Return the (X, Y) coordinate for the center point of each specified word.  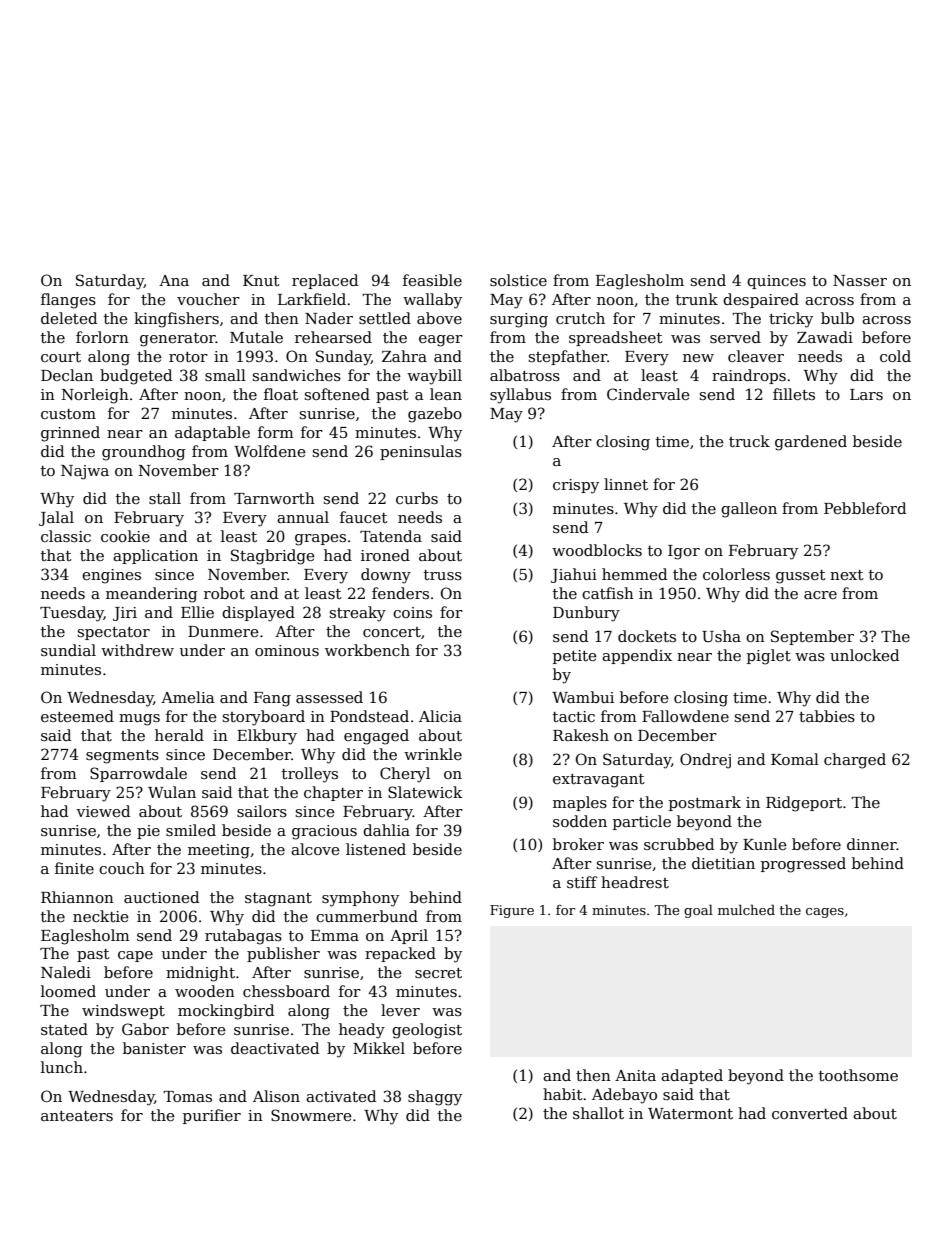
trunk (697, 299)
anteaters (77, 1116)
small (225, 375)
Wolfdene (270, 451)
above (439, 318)
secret (438, 973)
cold (895, 356)
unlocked (864, 655)
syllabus (520, 396)
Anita (635, 1075)
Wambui (583, 697)
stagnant (278, 900)
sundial (68, 650)
